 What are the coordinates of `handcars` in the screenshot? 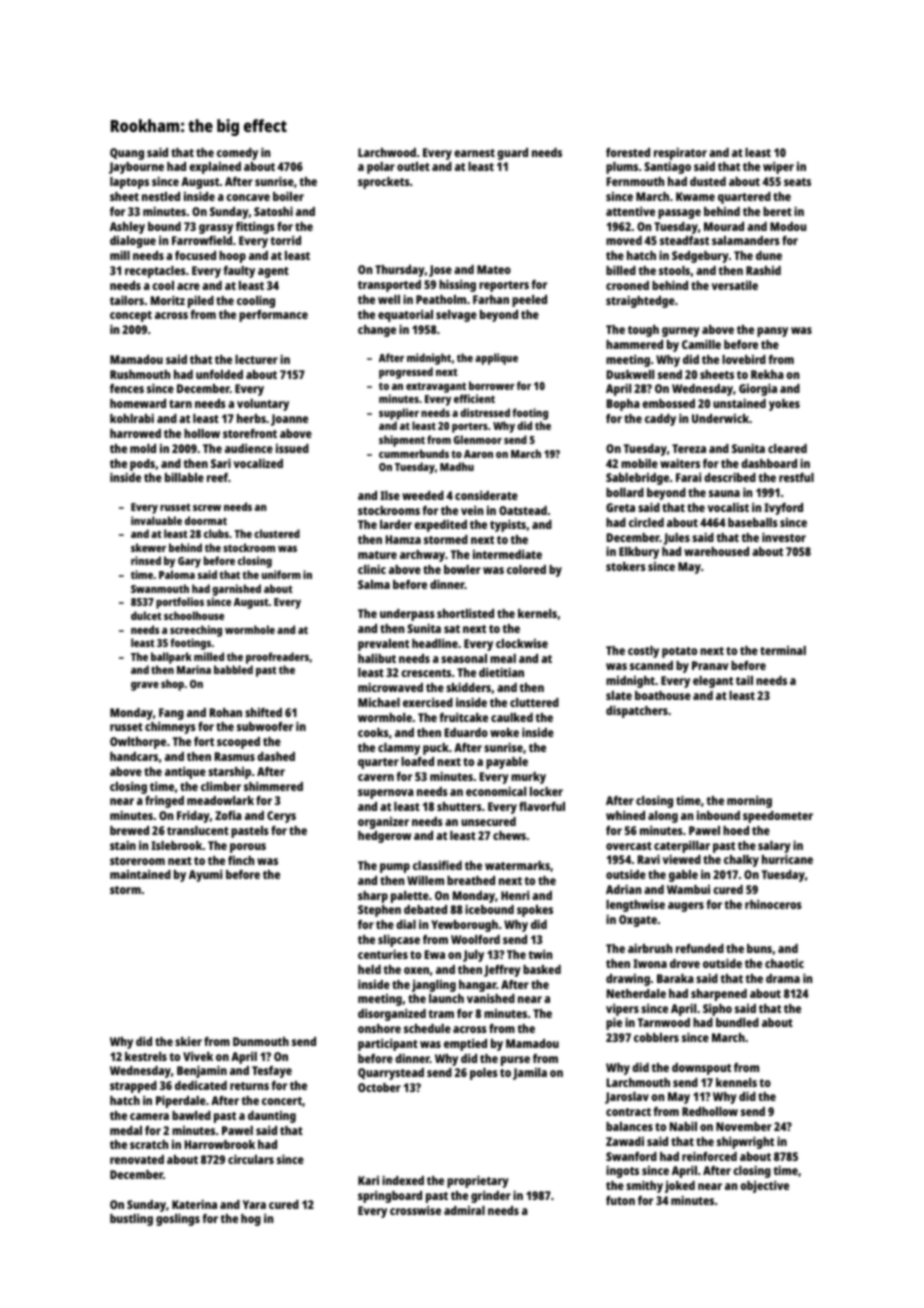 It's located at (134, 756).
